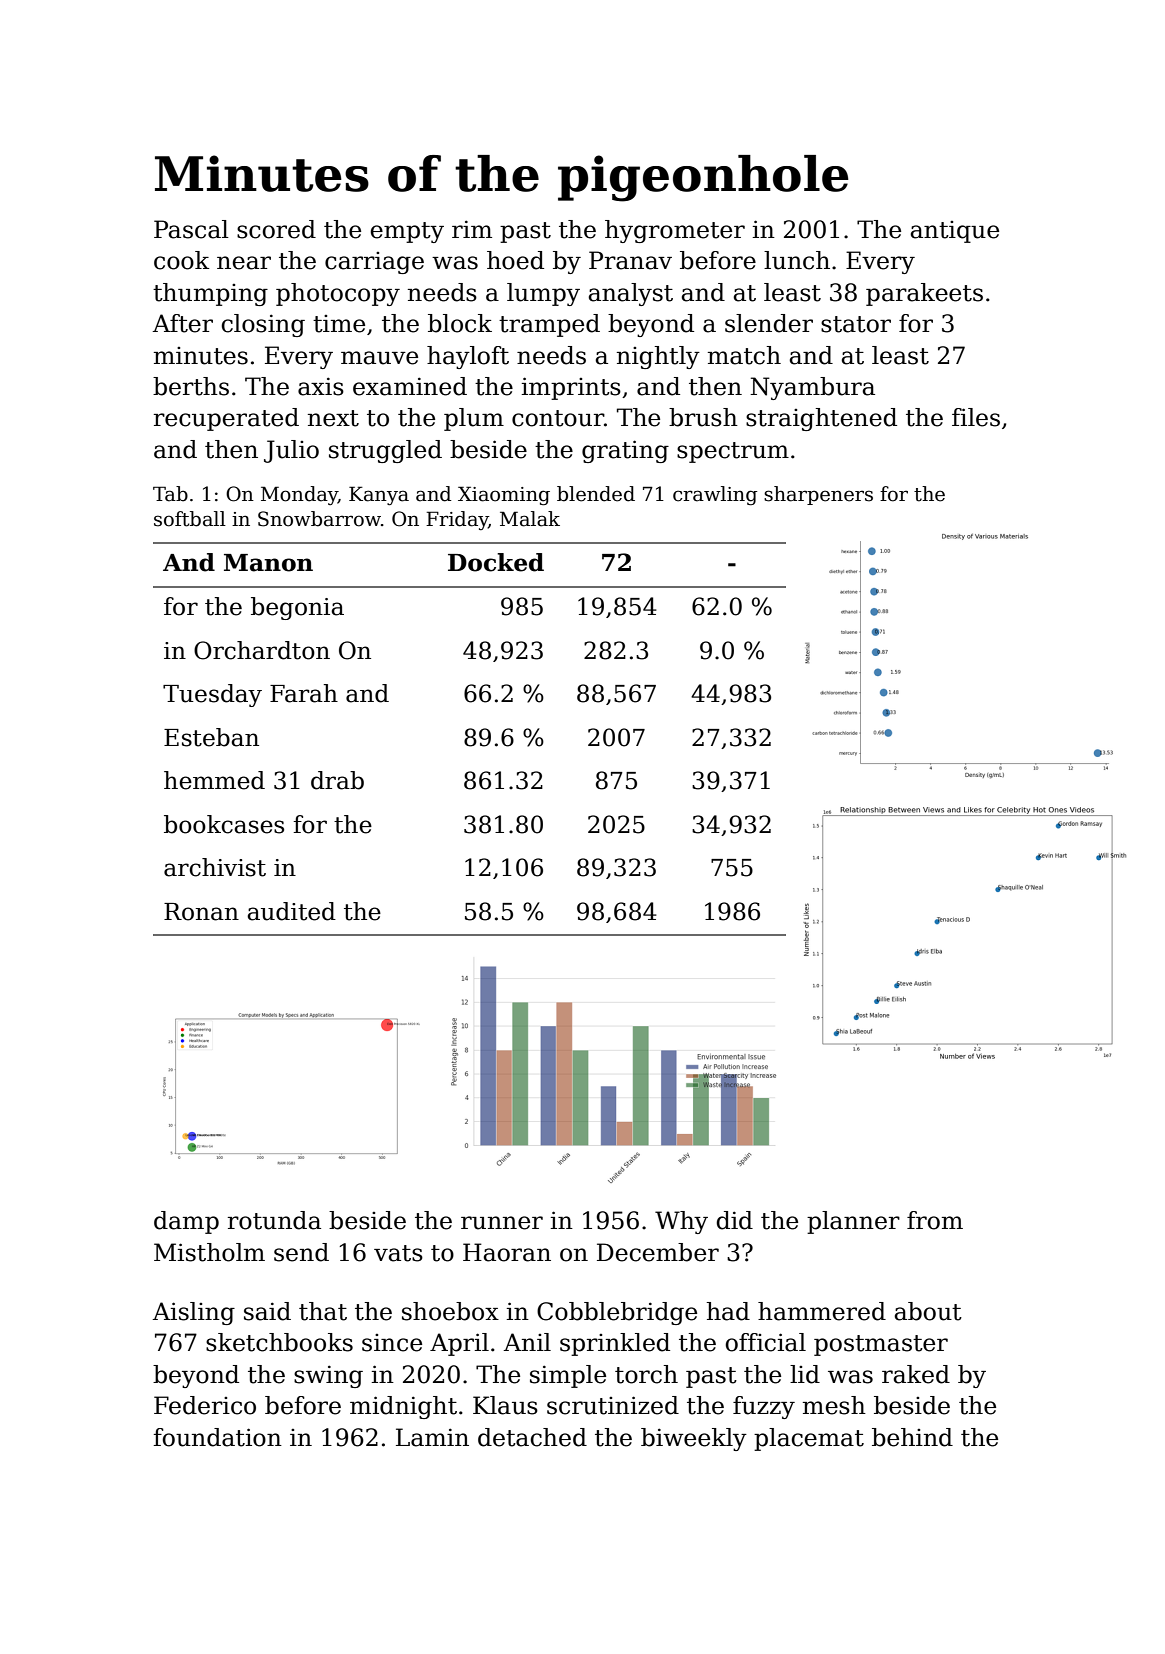 Image resolution: width=1165 pixels, height=1654 pixels. Describe the element at coordinates (853, 1222) in the image. I see `planner` at that location.
